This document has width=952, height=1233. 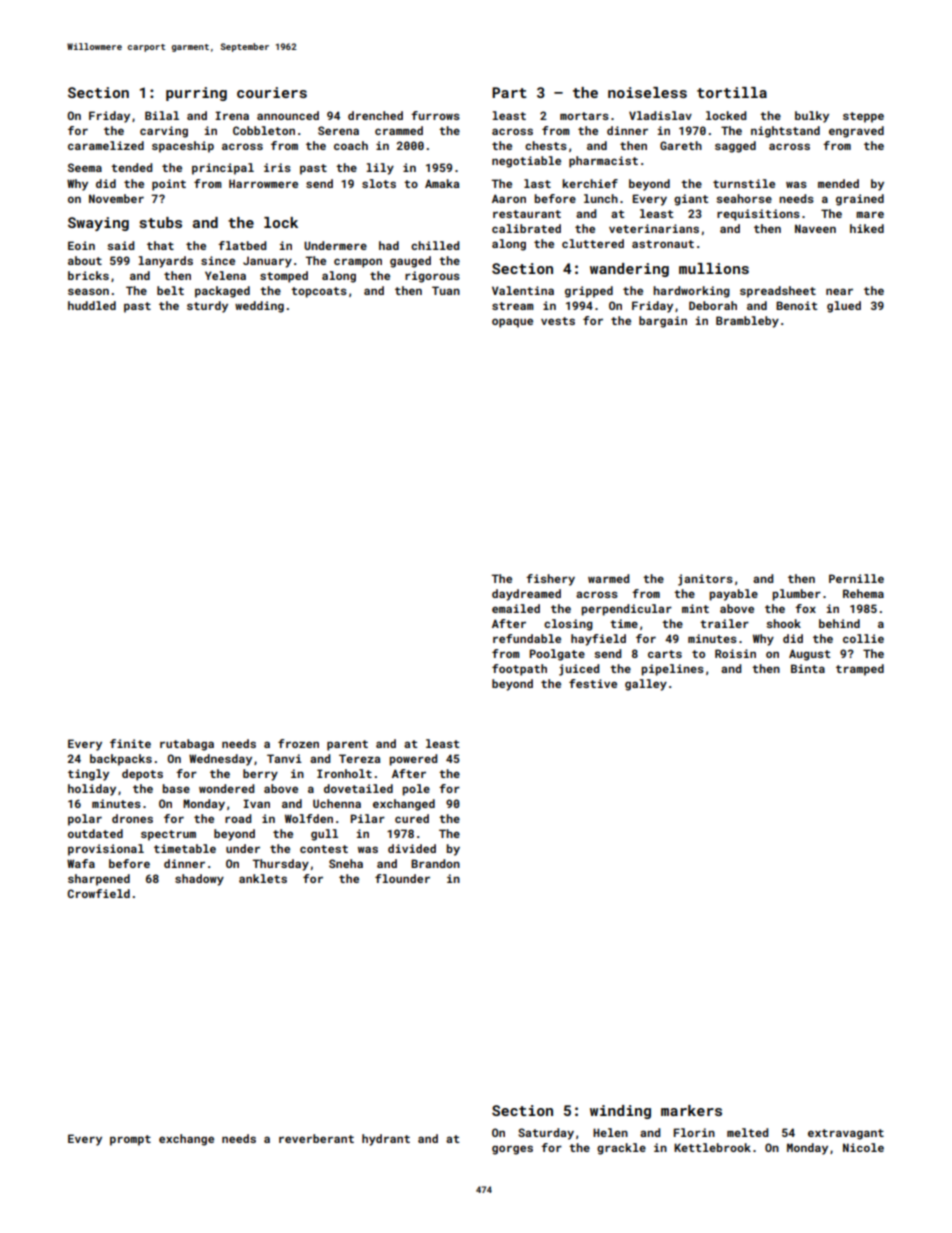 What do you see at coordinates (593, 683) in the document?
I see `festive` at bounding box center [593, 683].
